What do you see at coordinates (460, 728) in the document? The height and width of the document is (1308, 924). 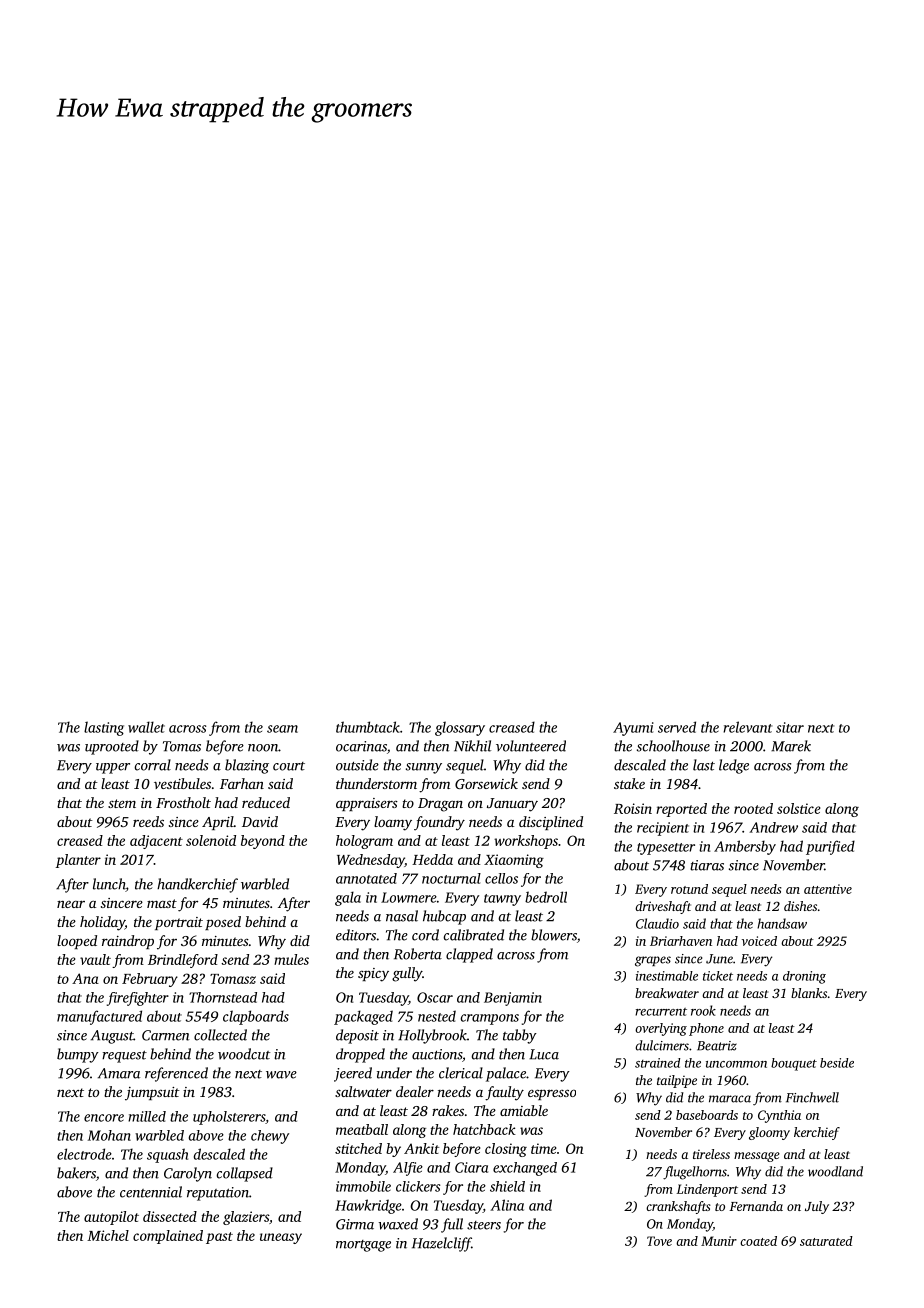 I see `glossary` at bounding box center [460, 728].
